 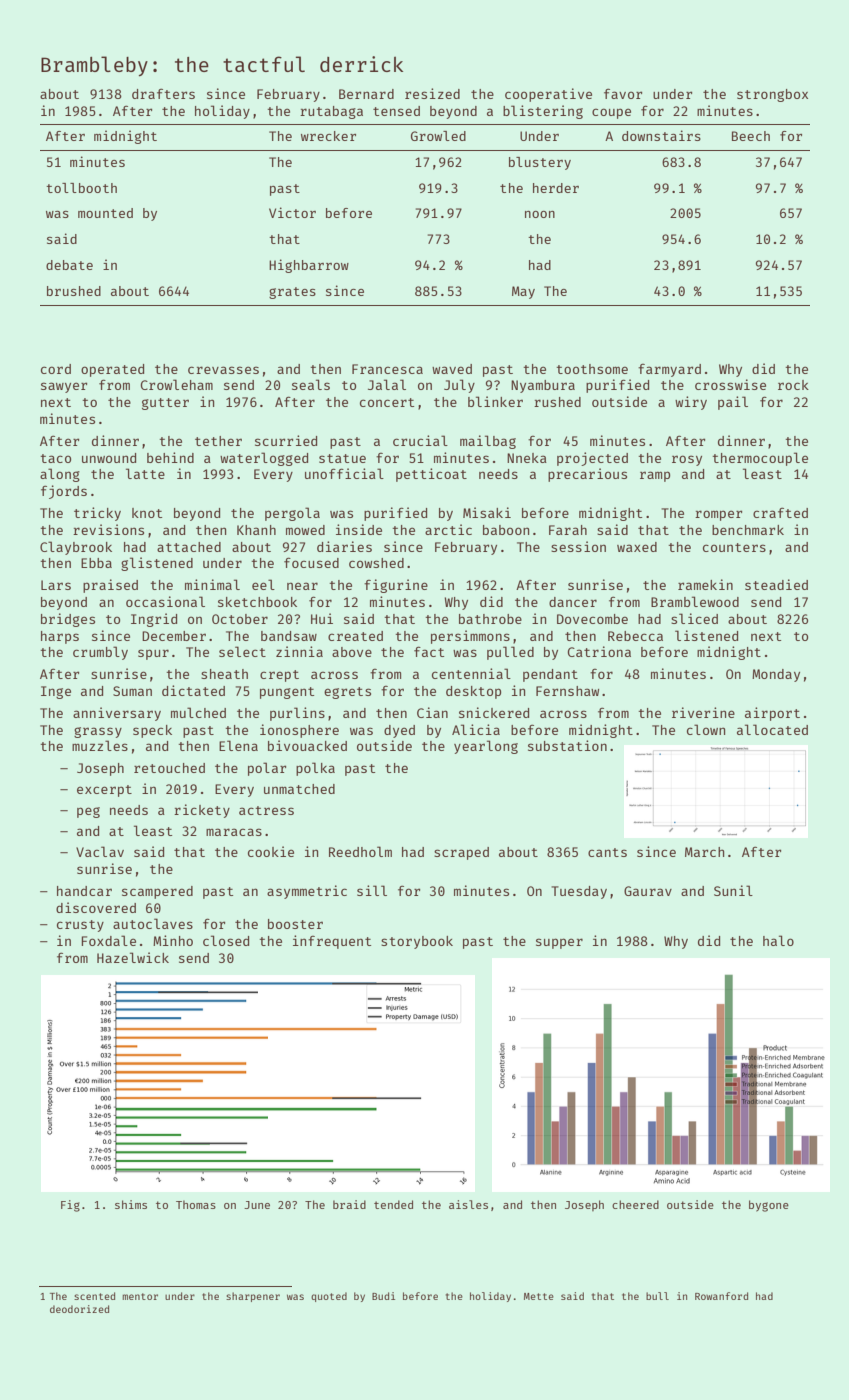 I want to click on deodorized, so click(x=79, y=1309).
